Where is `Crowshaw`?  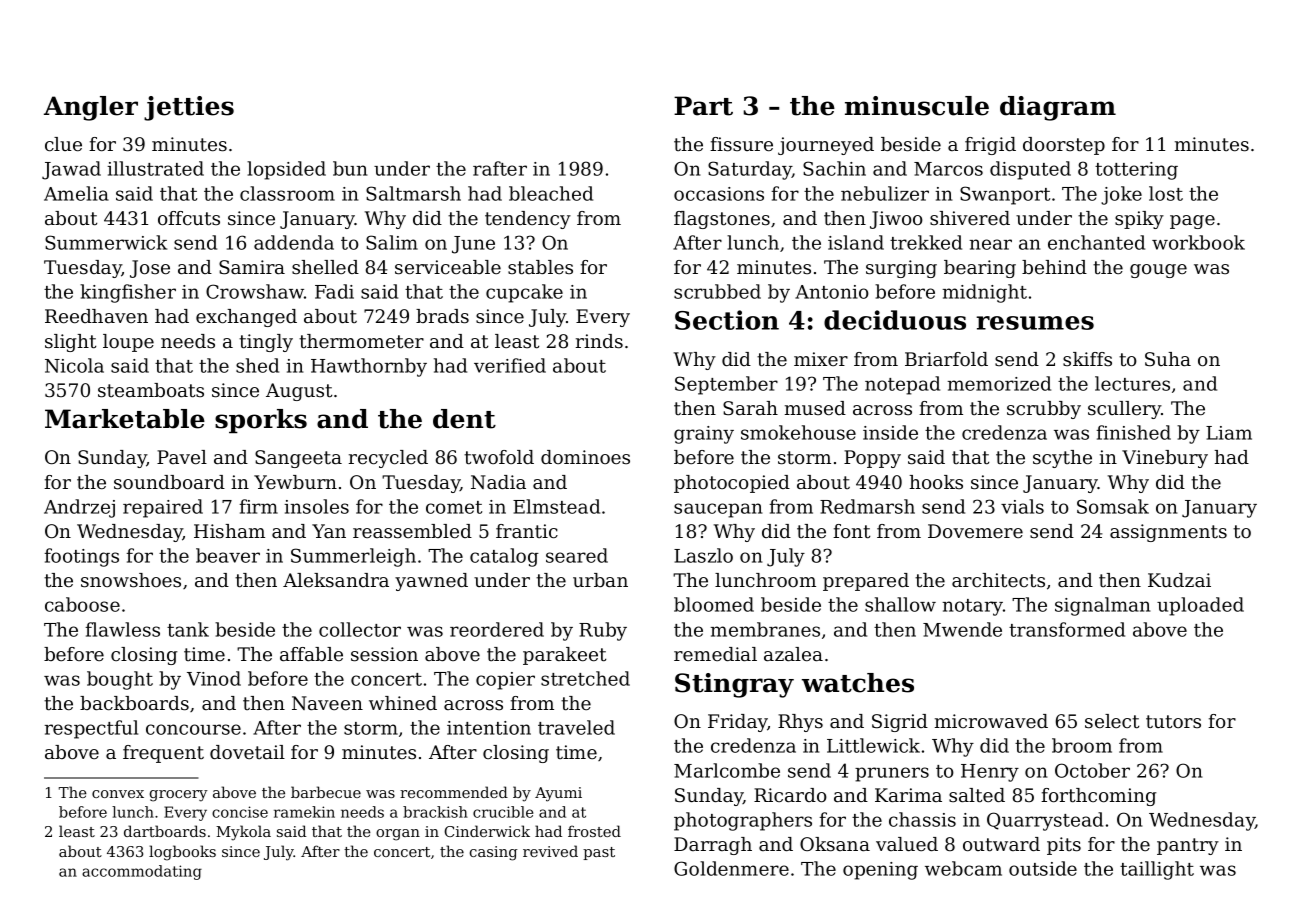
Crowshaw is located at coordinates (255, 291).
